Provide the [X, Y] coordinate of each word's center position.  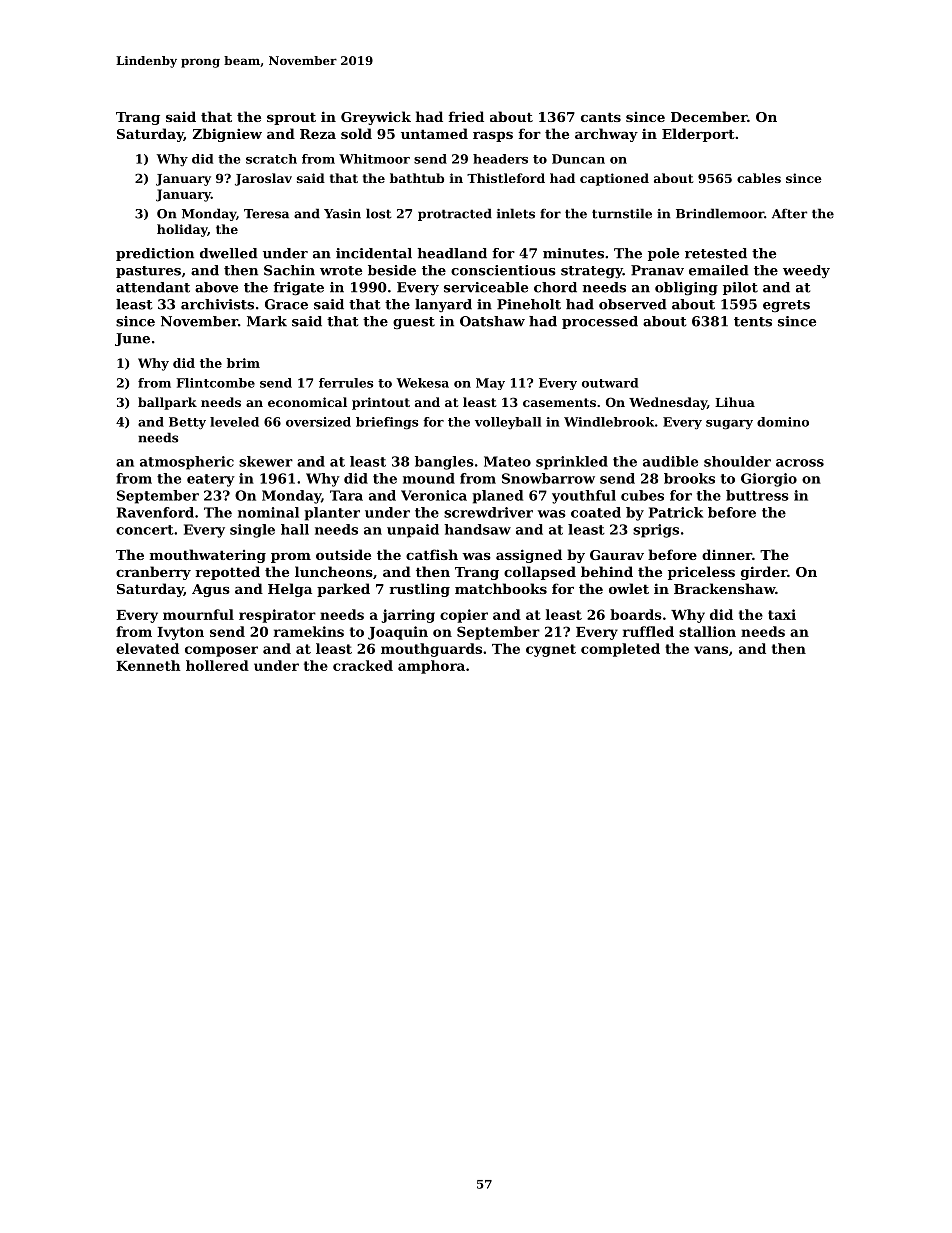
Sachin [289, 270]
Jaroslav [263, 179]
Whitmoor [374, 159]
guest [414, 323]
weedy [806, 271]
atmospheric [187, 463]
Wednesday [668, 403]
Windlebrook [609, 422]
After [789, 214]
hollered [217, 665]
